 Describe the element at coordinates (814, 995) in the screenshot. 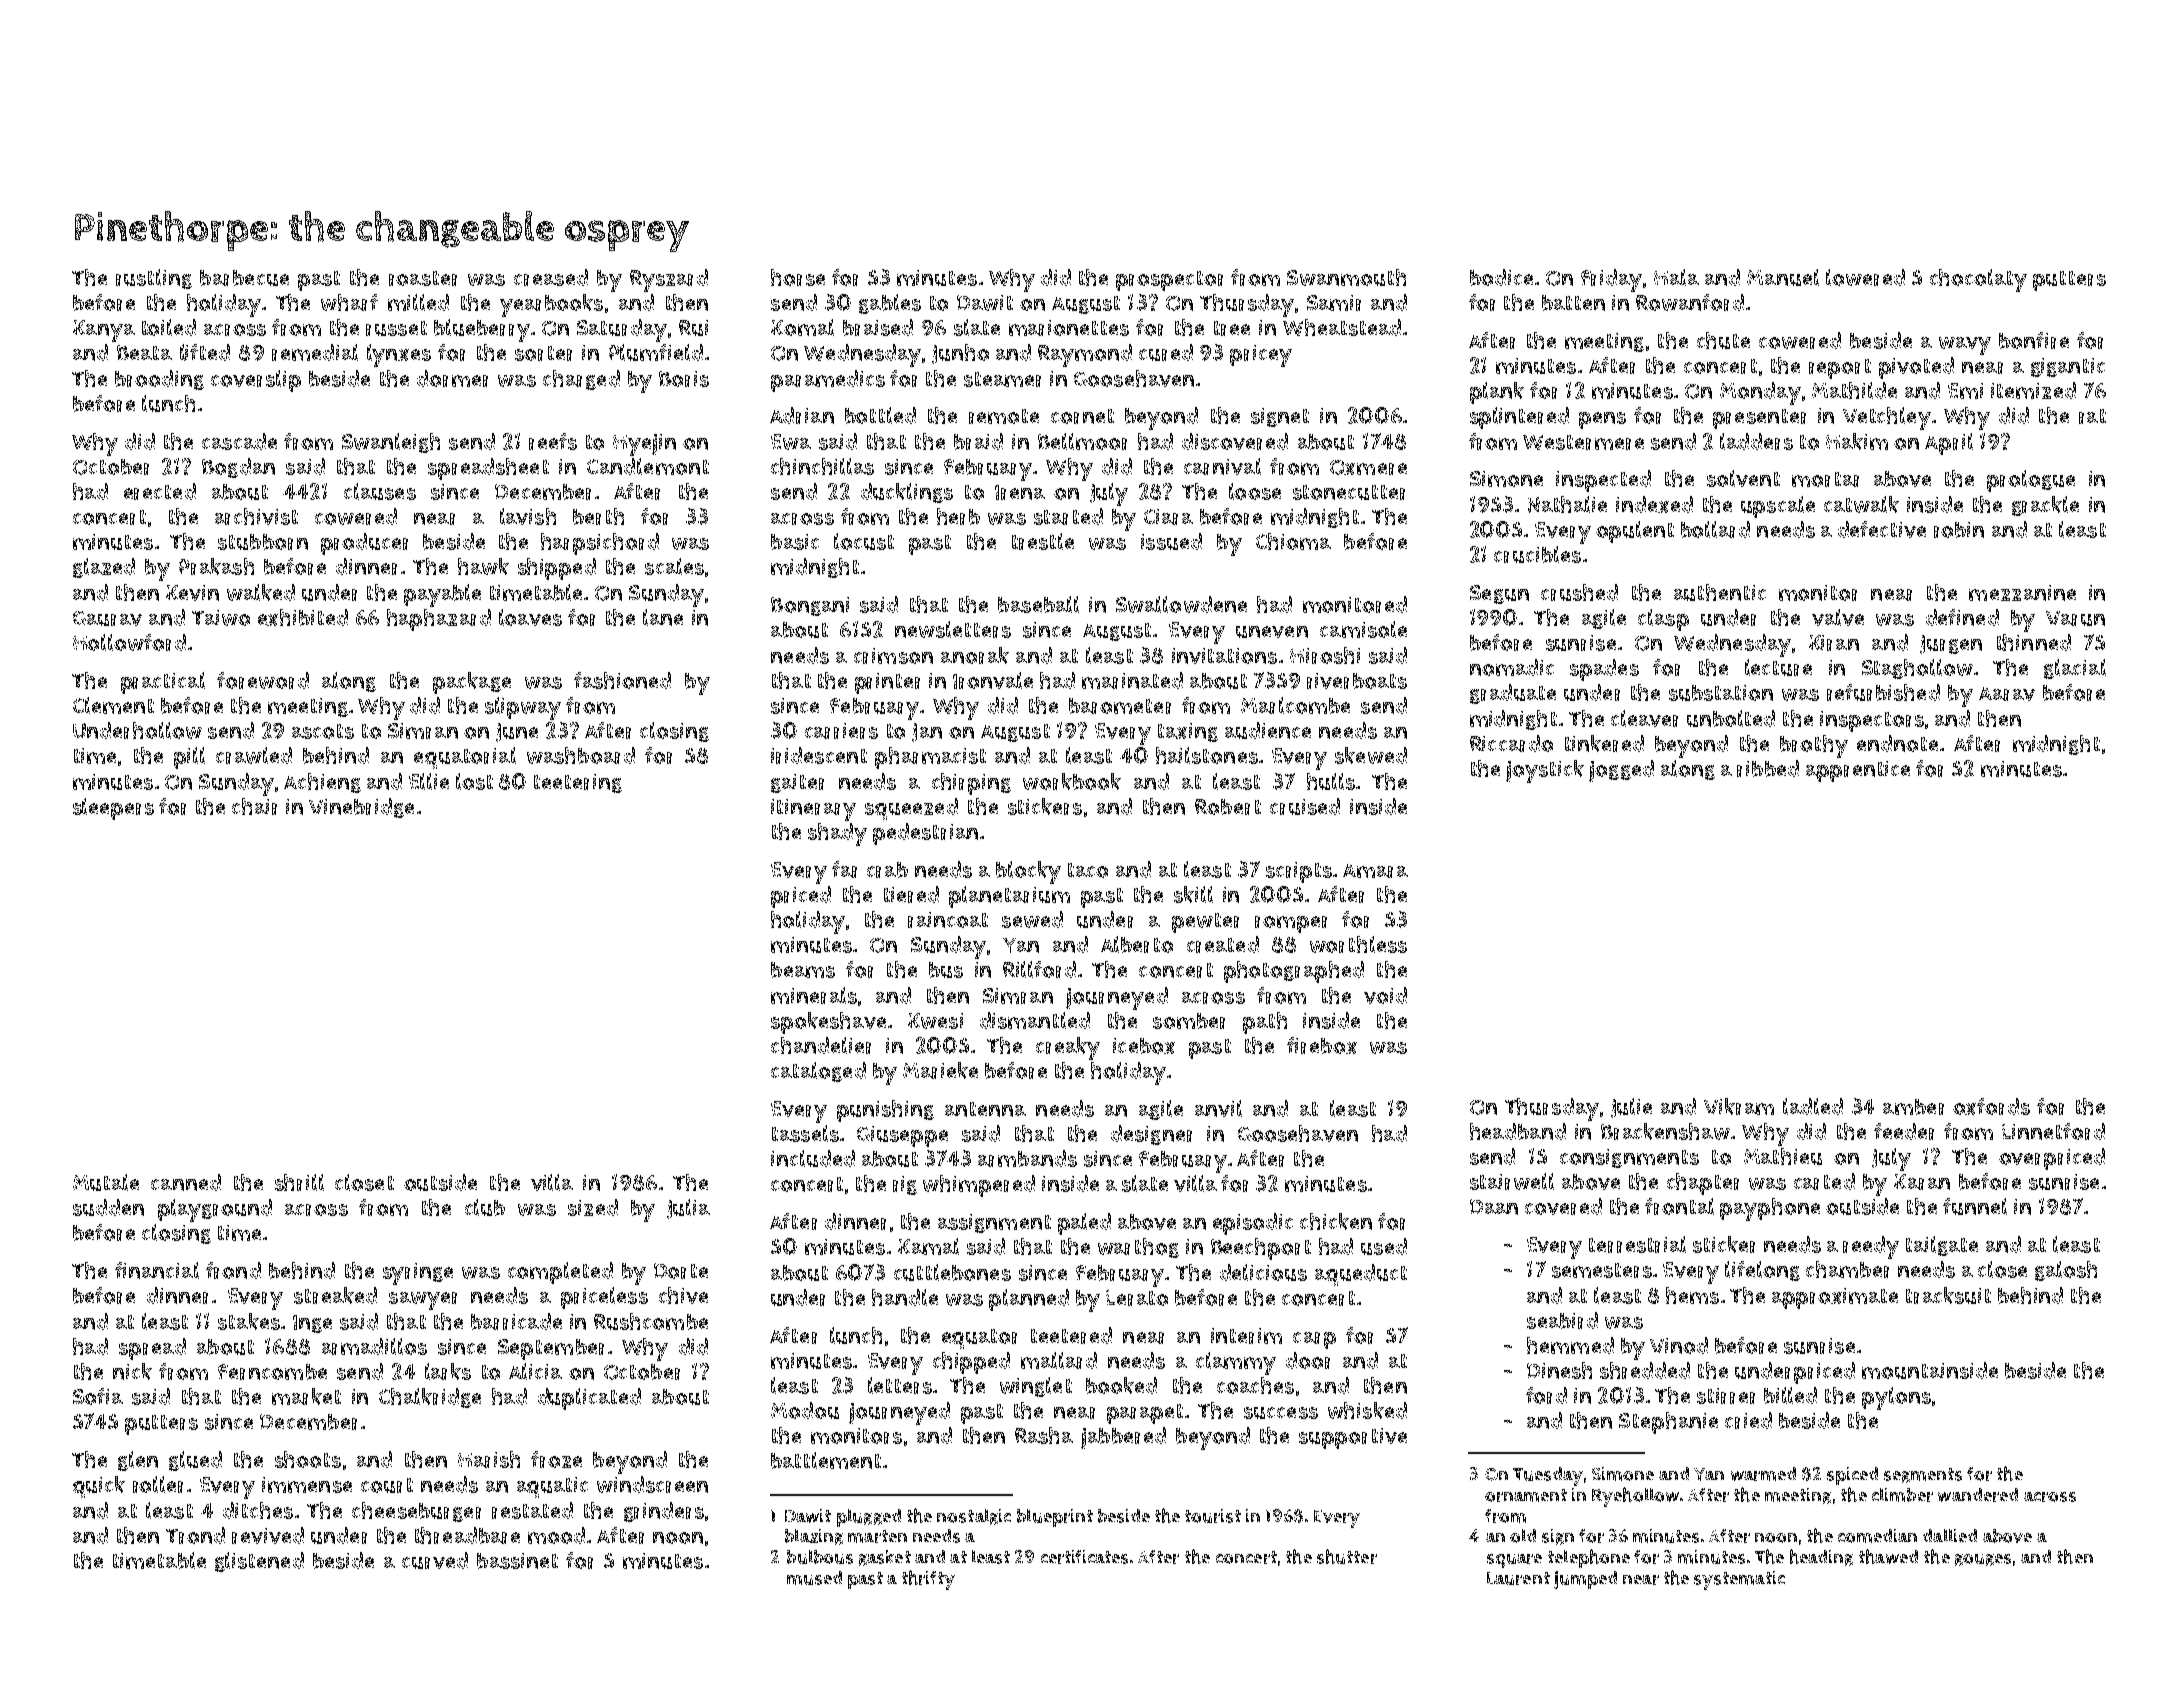

I see `minerals` at that location.
